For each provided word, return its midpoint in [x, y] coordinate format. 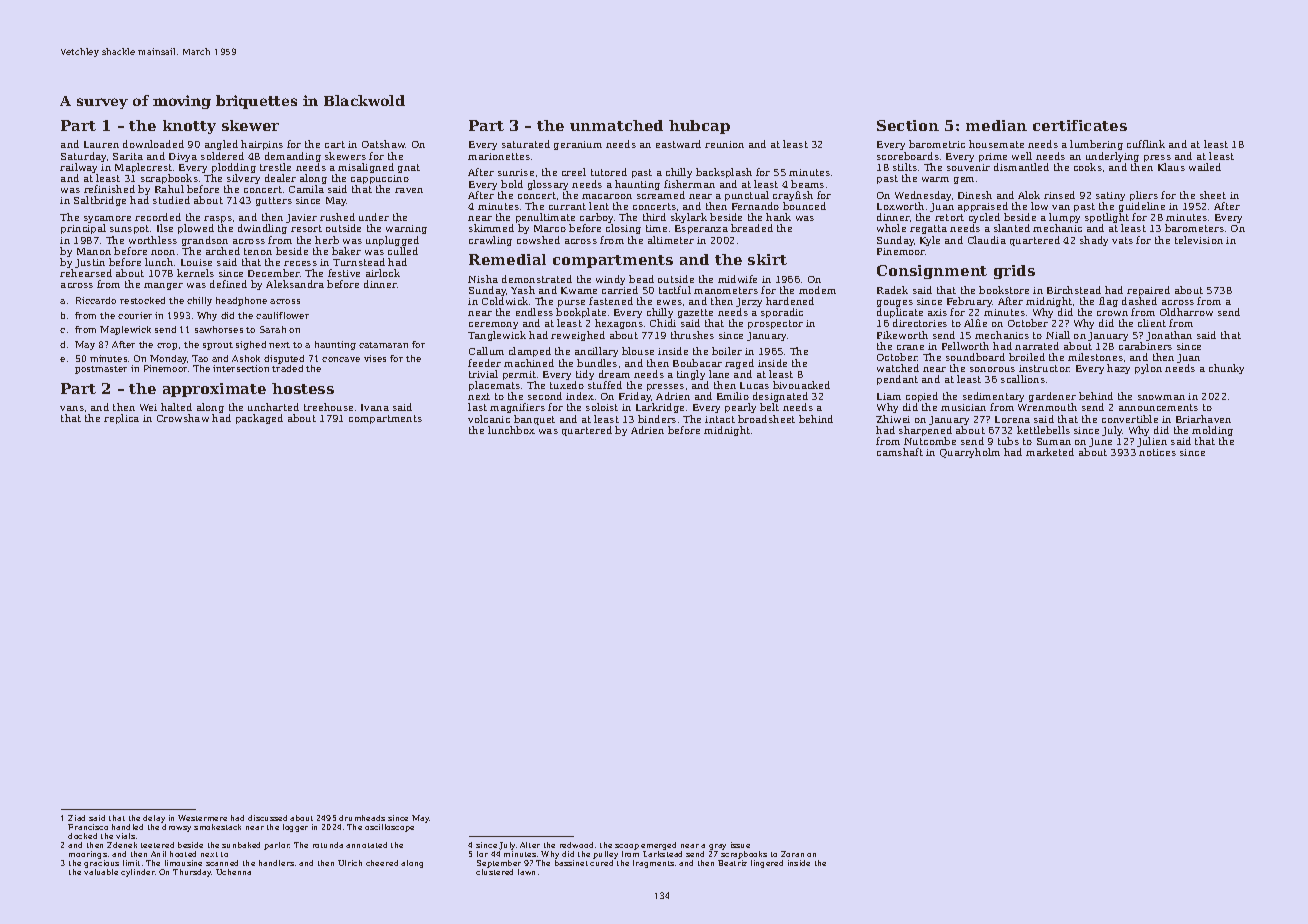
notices [1157, 452]
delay [154, 819]
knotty [189, 127]
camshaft [900, 452]
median [996, 125]
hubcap [699, 127]
